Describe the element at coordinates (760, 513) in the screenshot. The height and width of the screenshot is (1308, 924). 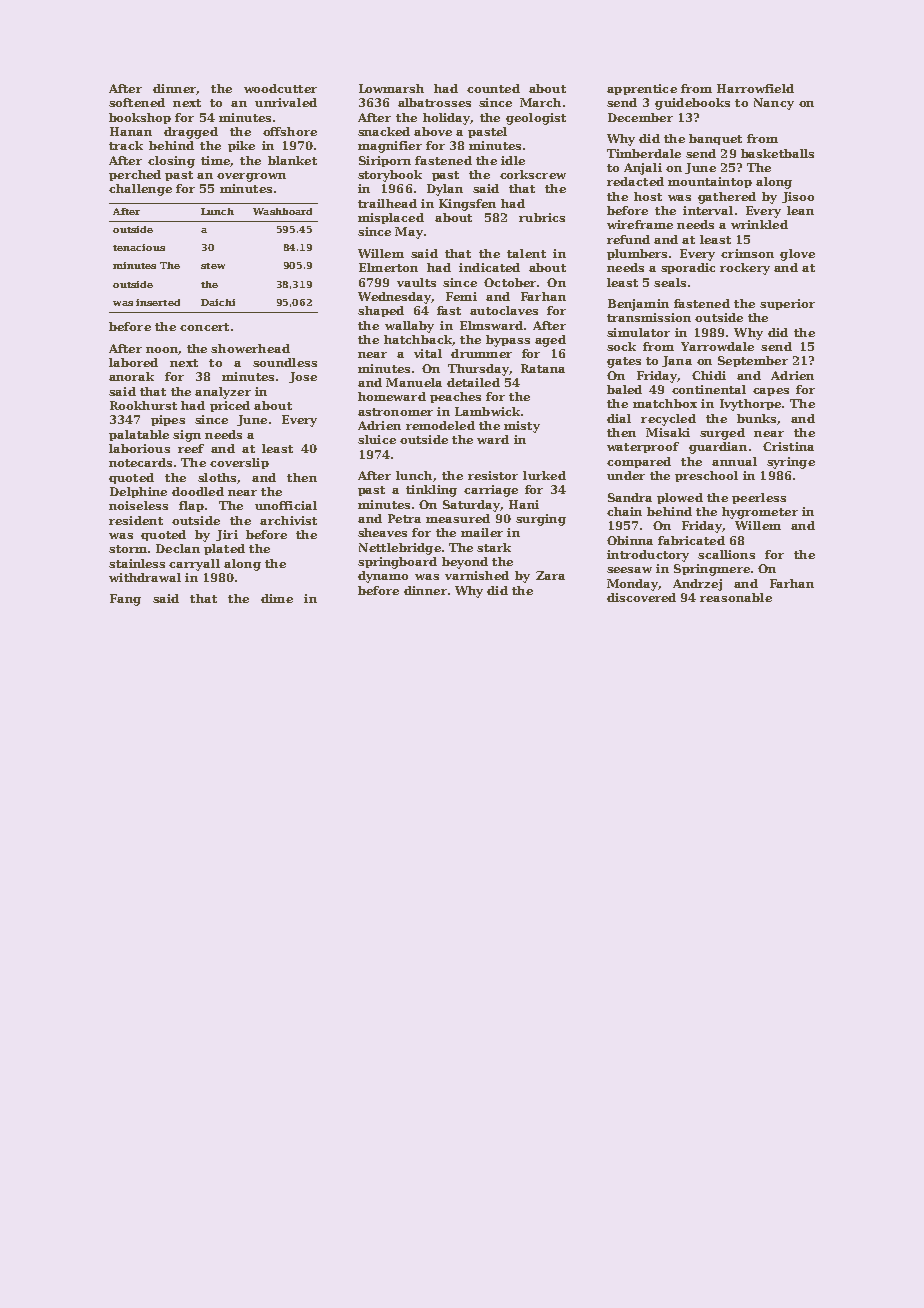
I see `hygrometer` at that location.
